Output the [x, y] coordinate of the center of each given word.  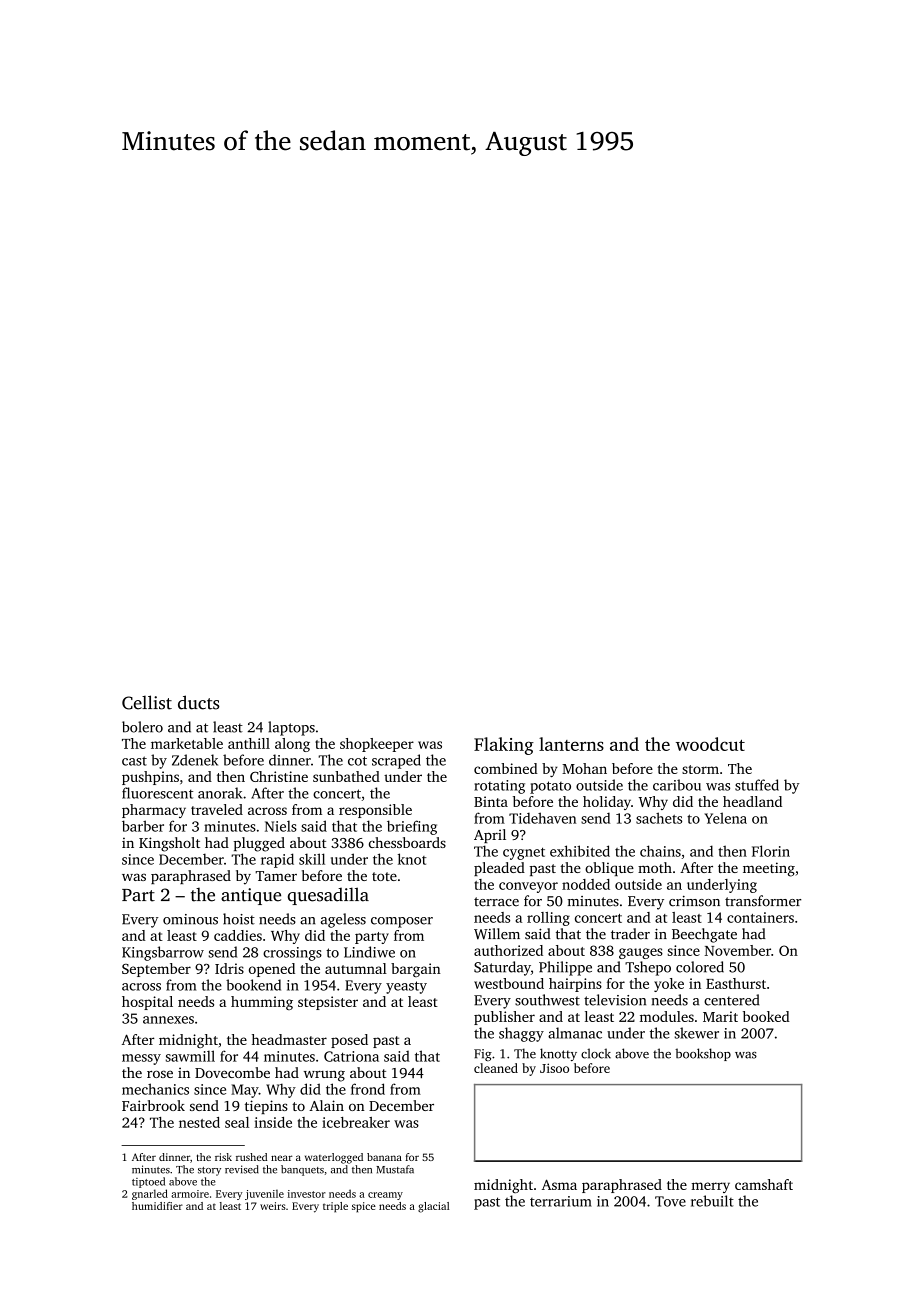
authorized [508, 950]
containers [760, 917]
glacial [433, 1207]
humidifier [157, 1206]
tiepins [266, 1107]
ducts [199, 702]
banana [384, 1157]
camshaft [764, 1184]
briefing [412, 827]
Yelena [726, 818]
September [156, 970]
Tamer [276, 876]
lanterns [571, 744]
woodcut [710, 744]
